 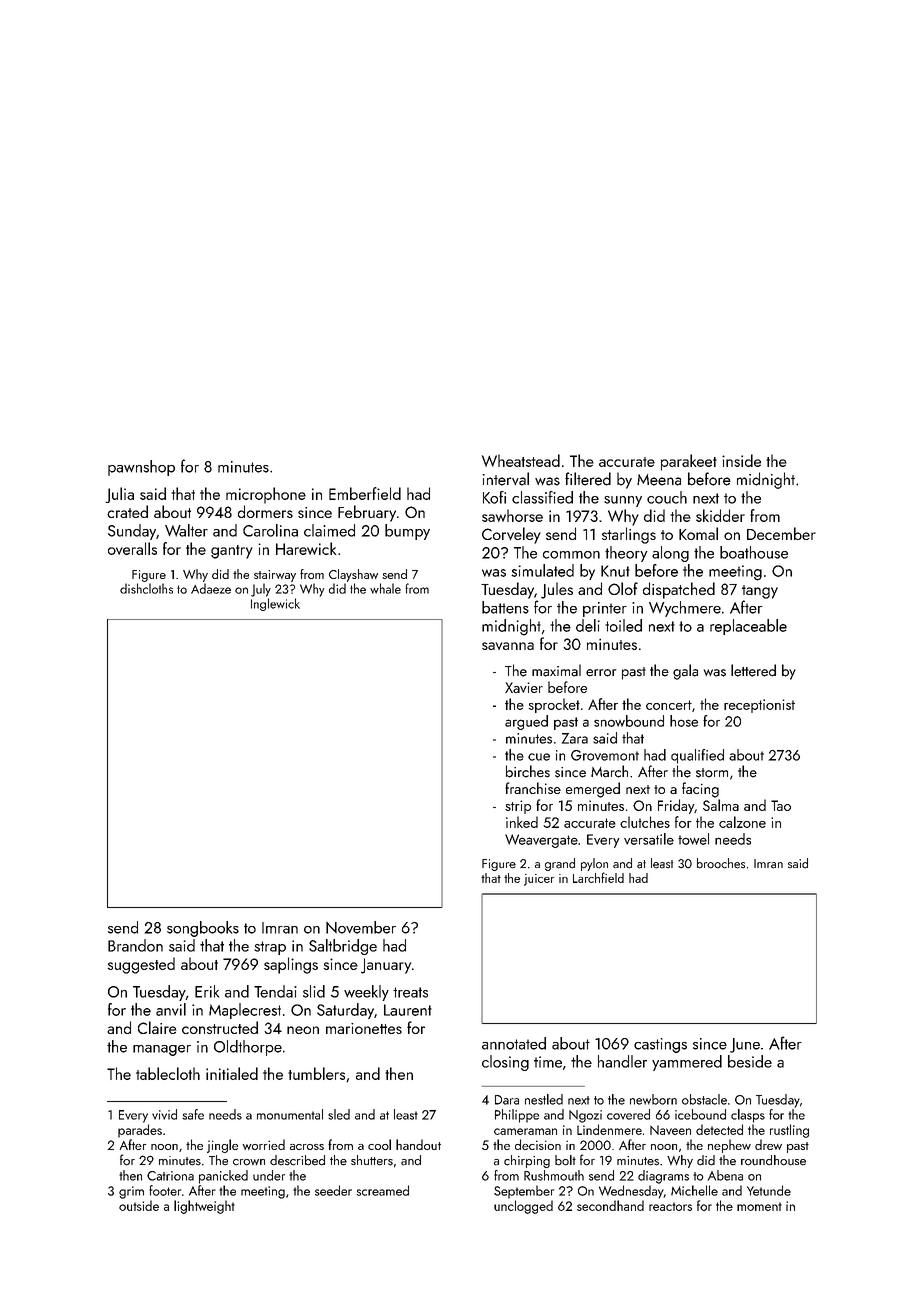 What do you see at coordinates (721, 863) in the image?
I see `brooches` at bounding box center [721, 863].
